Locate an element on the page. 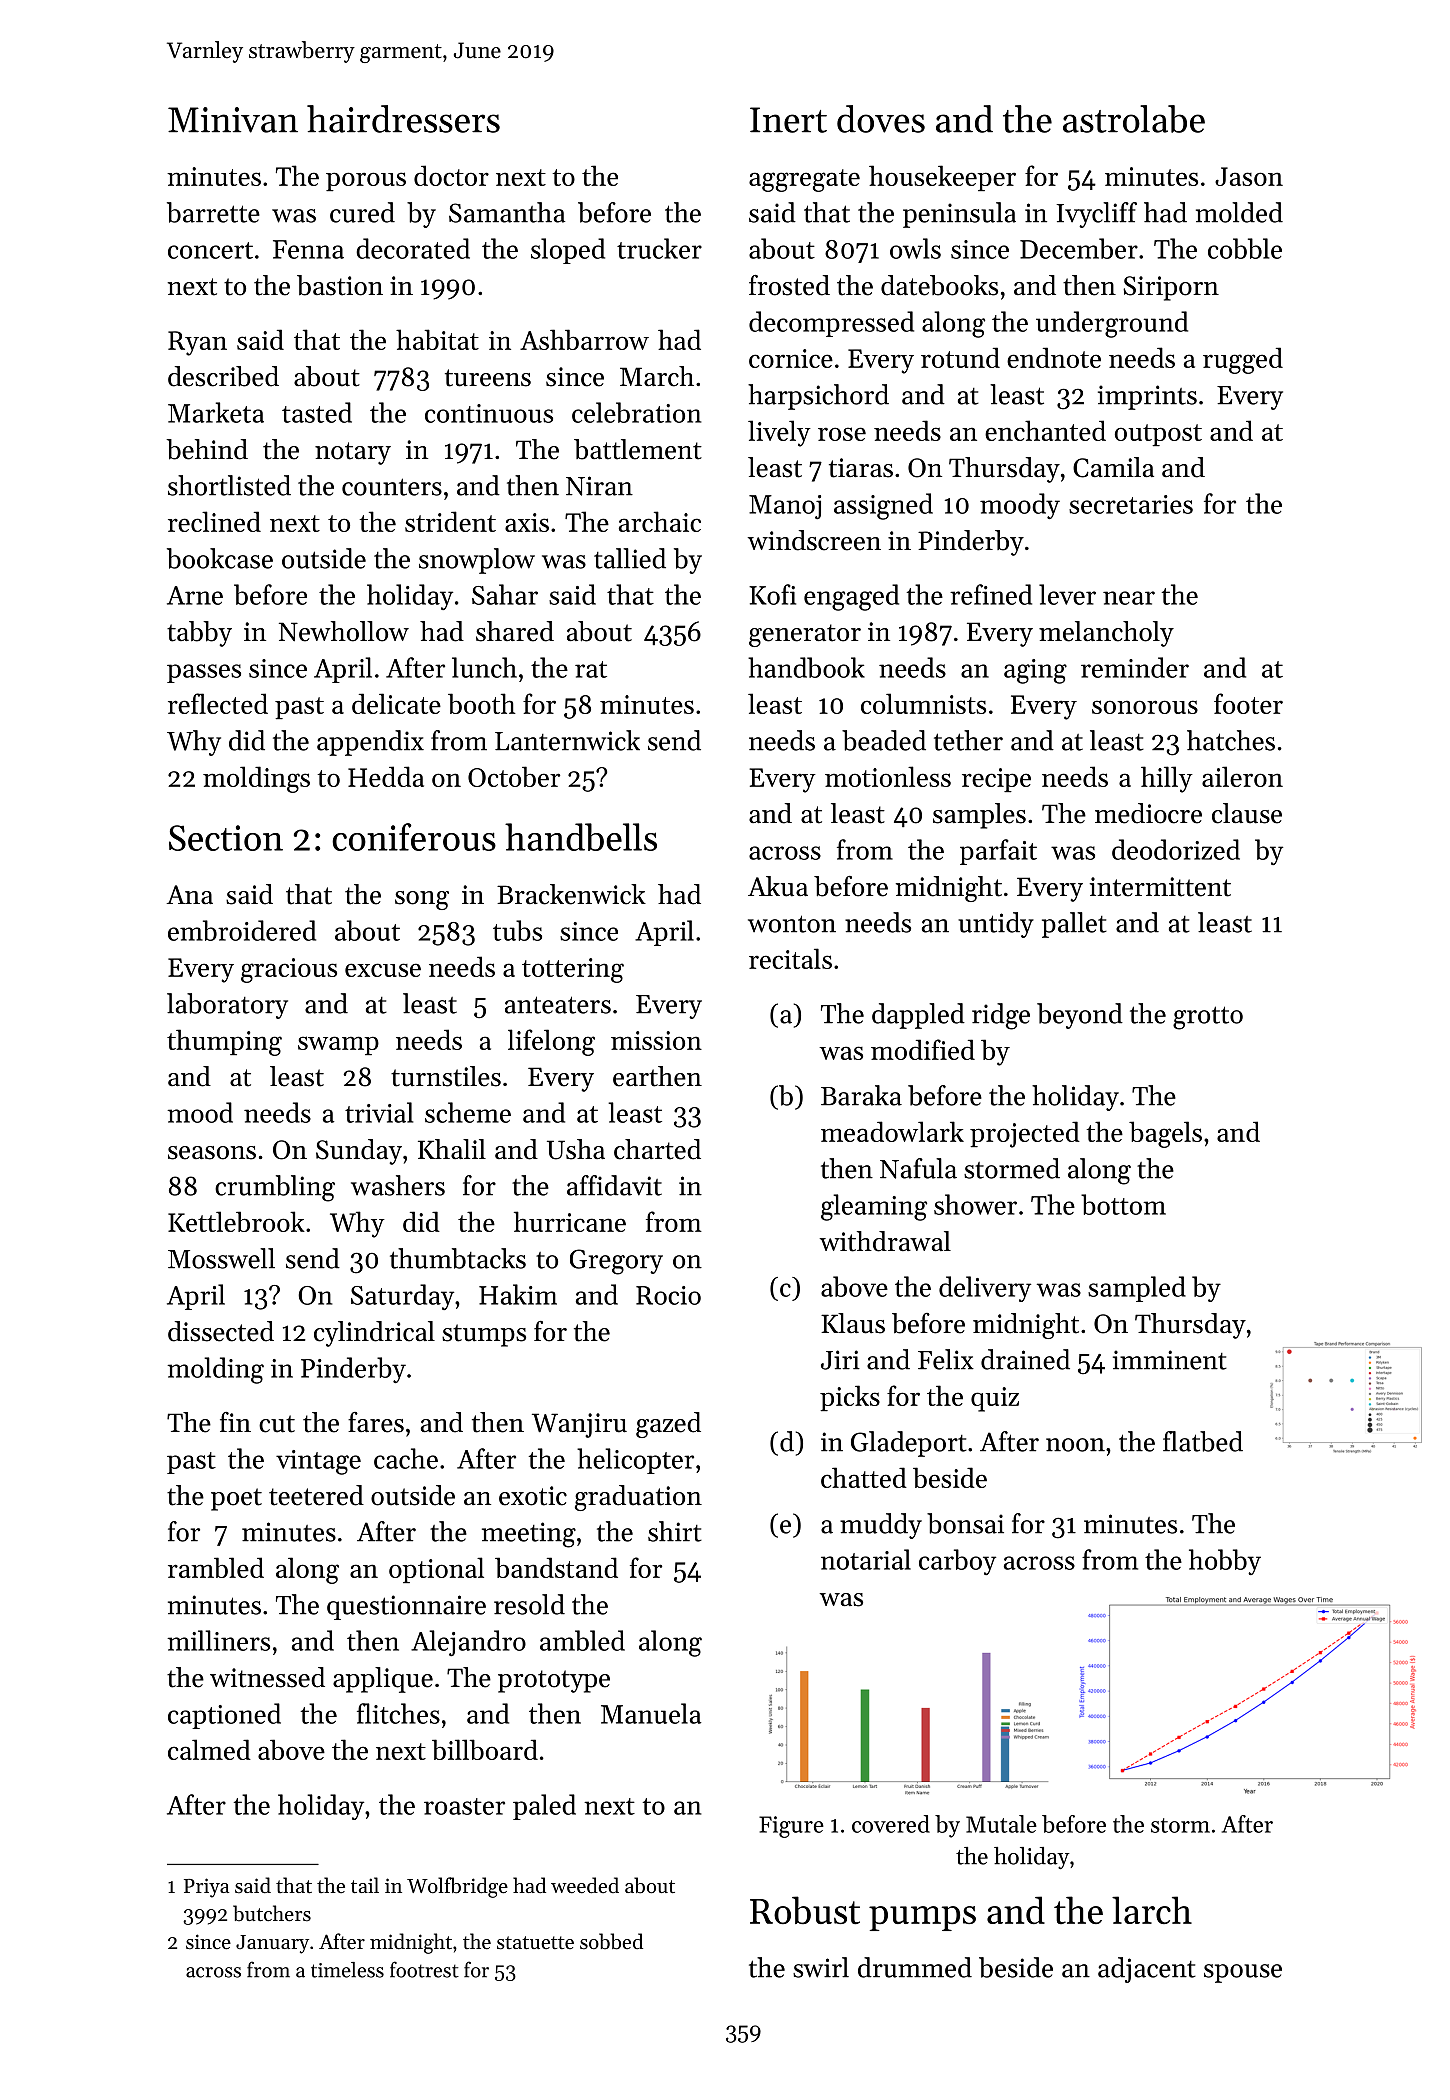 Image resolution: width=1450 pixels, height=2100 pixels. Jason is located at coordinates (1249, 176).
